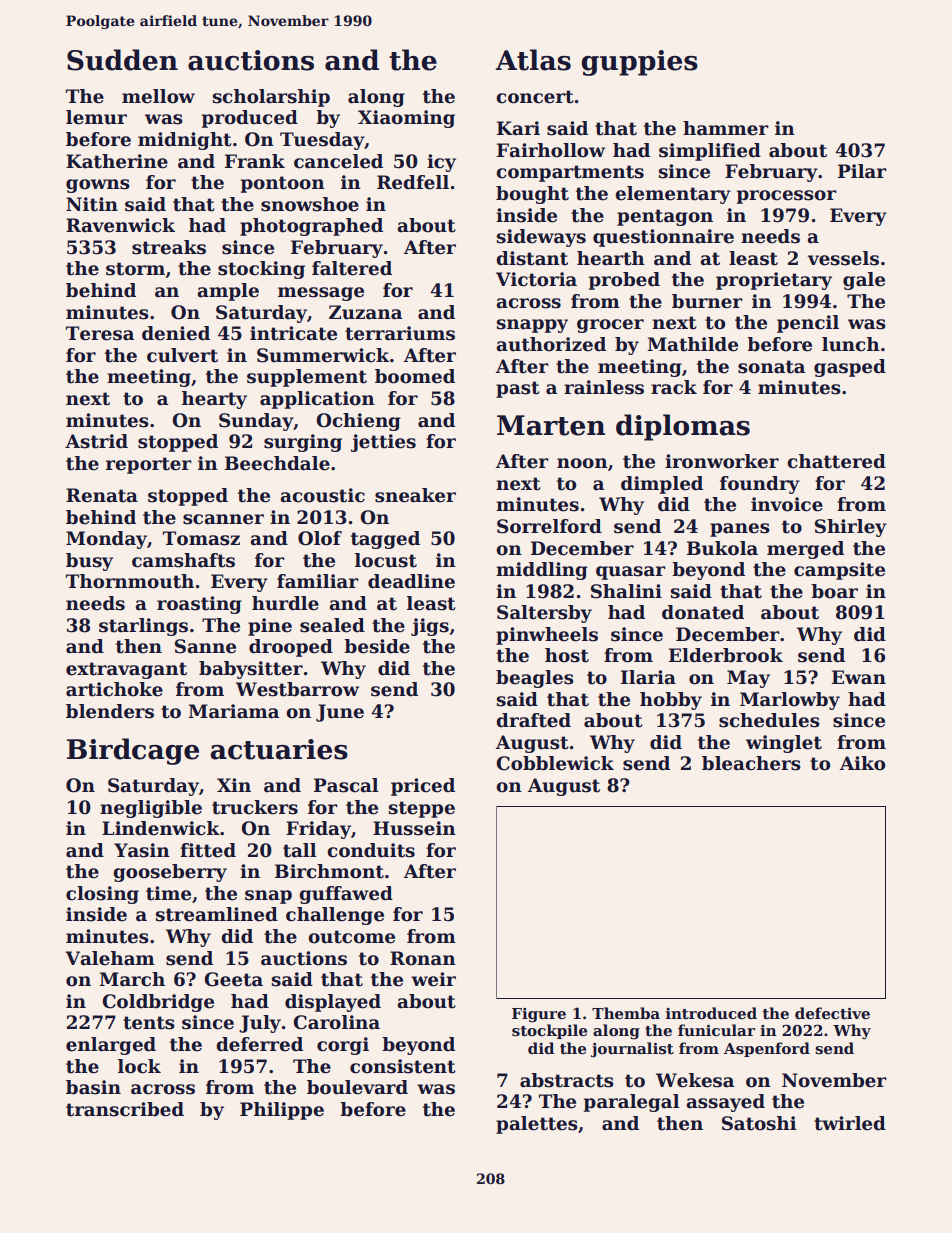 This screenshot has height=1233, width=952. I want to click on basin, so click(93, 1087).
